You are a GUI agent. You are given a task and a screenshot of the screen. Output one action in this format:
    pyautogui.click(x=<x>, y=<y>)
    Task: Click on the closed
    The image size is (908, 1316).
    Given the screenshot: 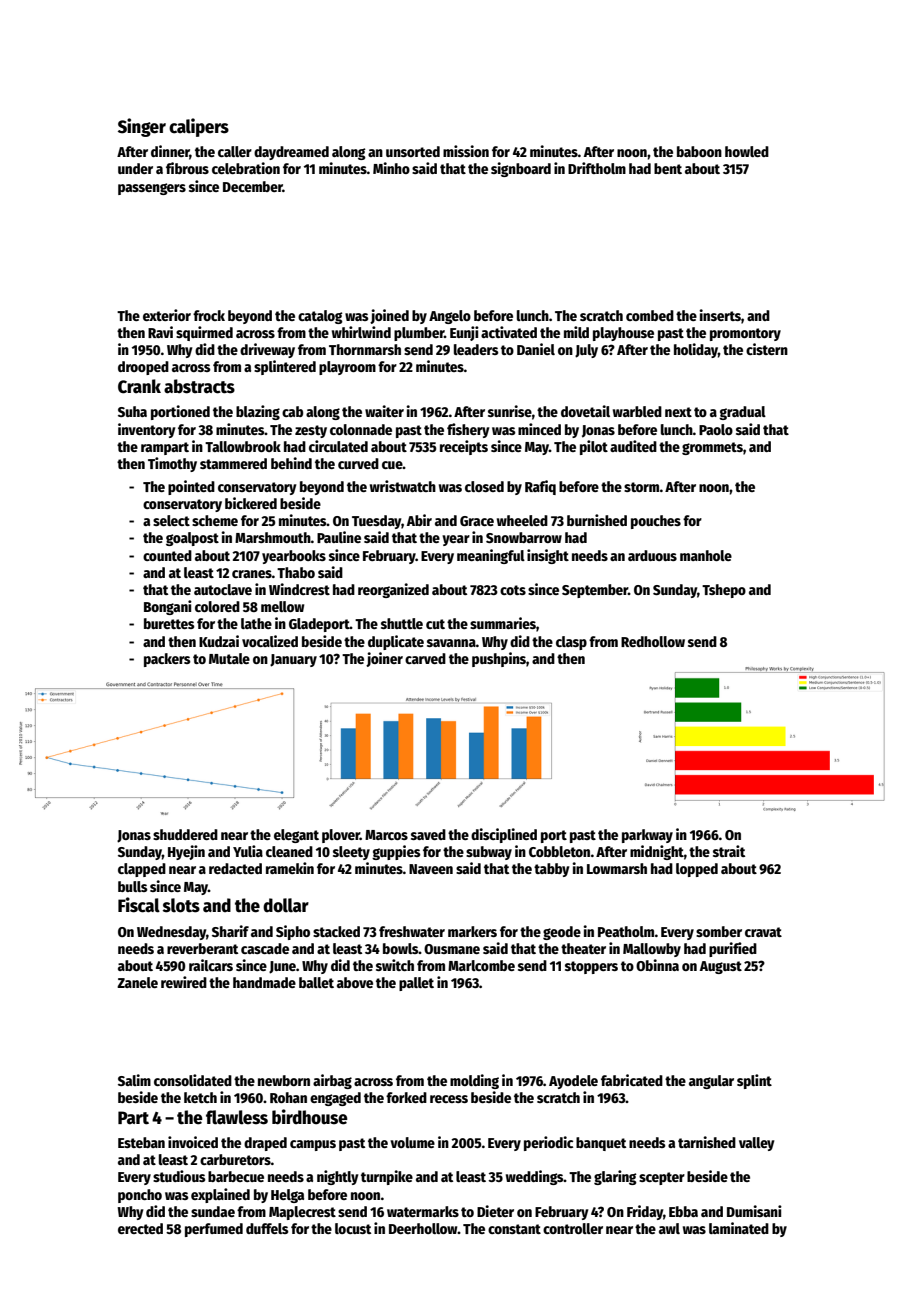 What is the action you would take?
    pyautogui.click(x=484, y=486)
